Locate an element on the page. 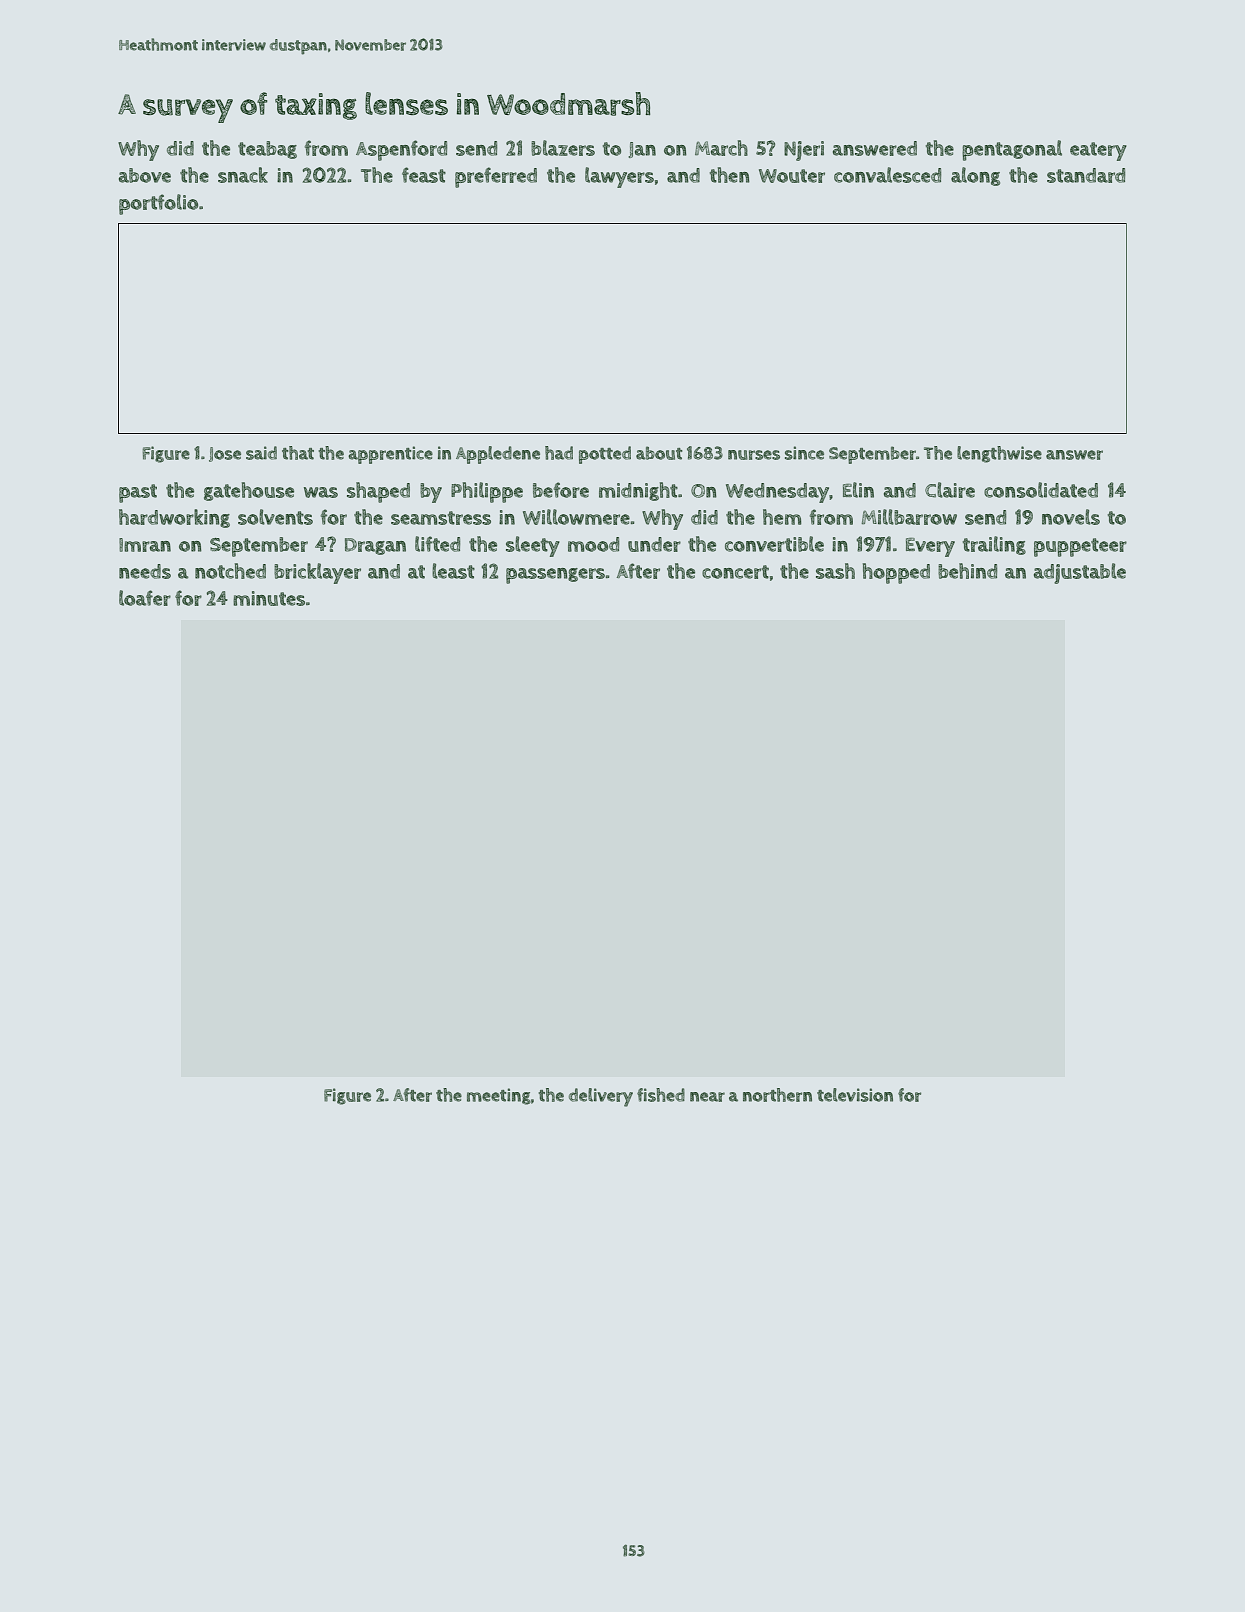 Image resolution: width=1245 pixels, height=1612 pixels. behind is located at coordinates (967, 571).
